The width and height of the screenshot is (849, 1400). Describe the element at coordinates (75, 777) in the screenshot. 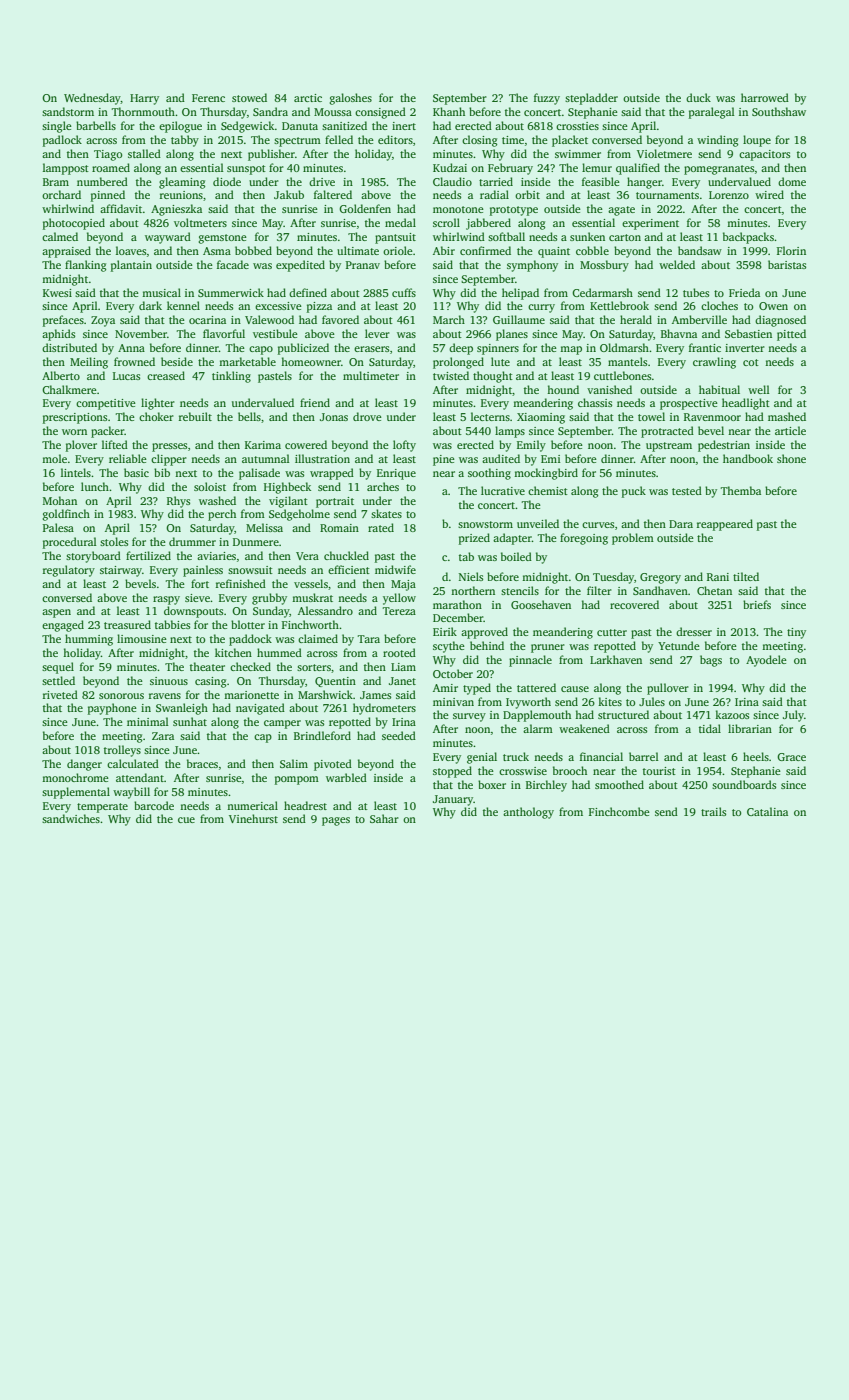

I see `monochrome` at that location.
